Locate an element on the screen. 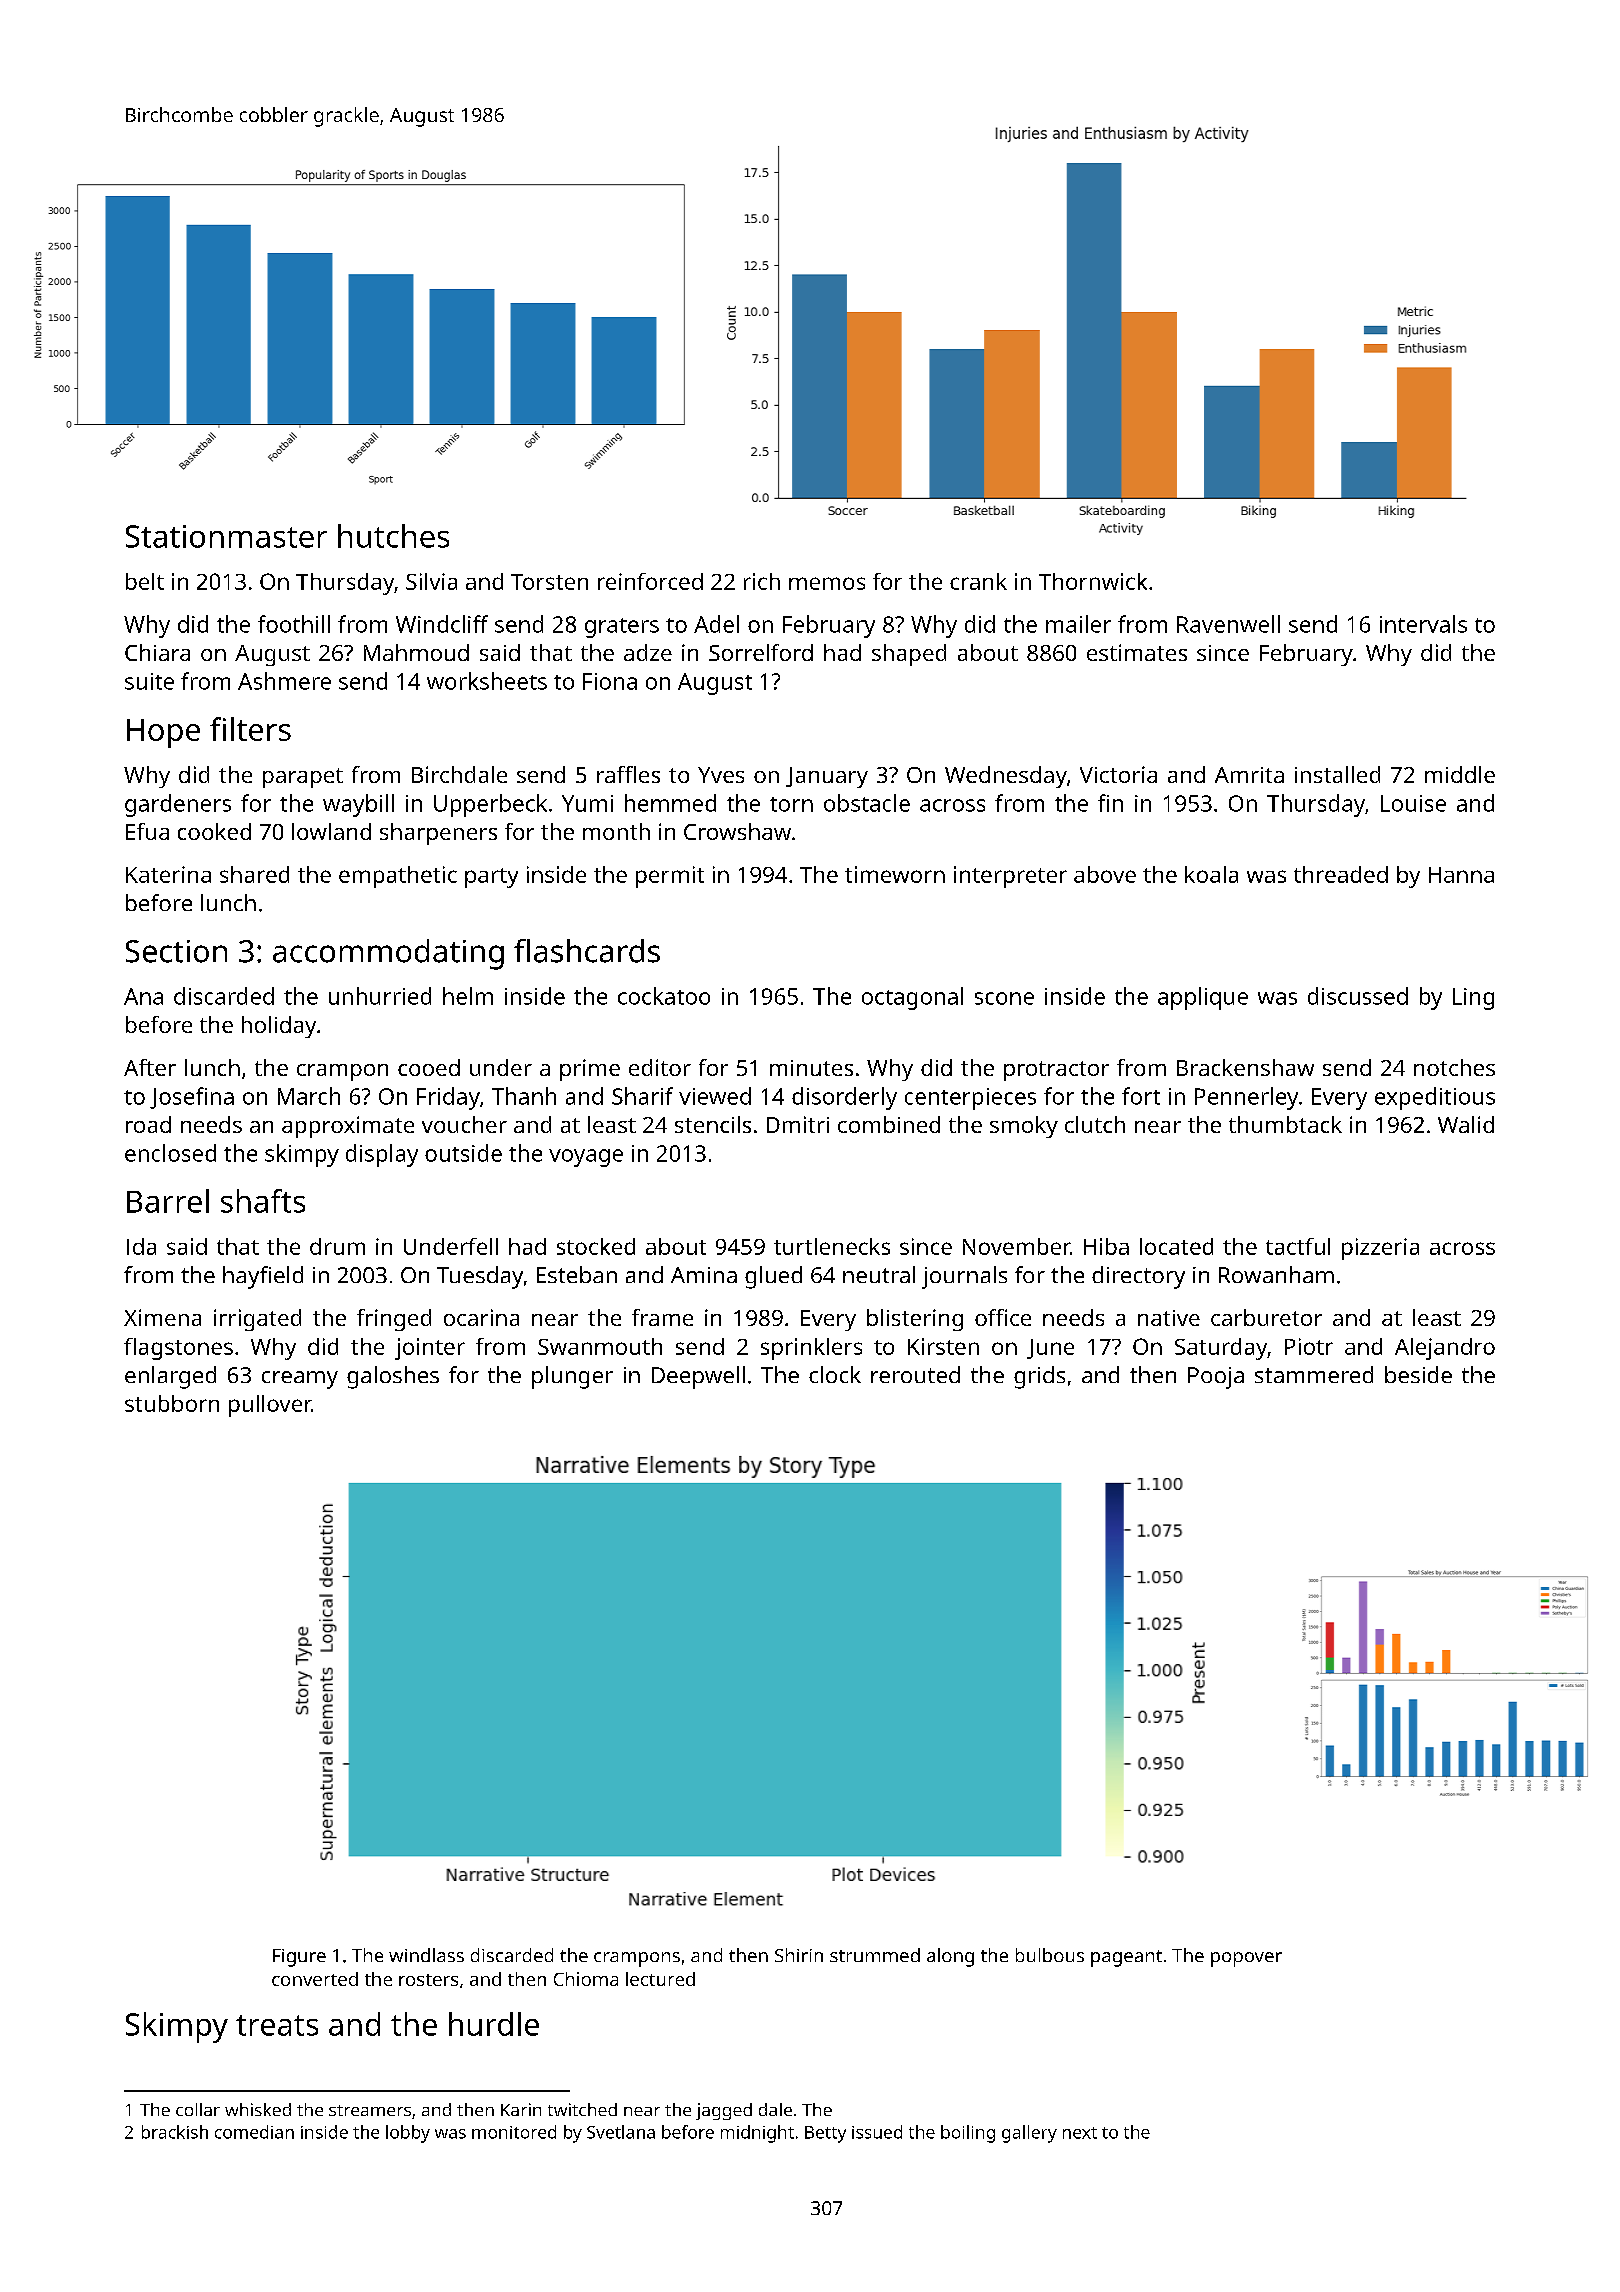 The width and height of the screenshot is (1620, 2292). worksheets is located at coordinates (487, 681).
